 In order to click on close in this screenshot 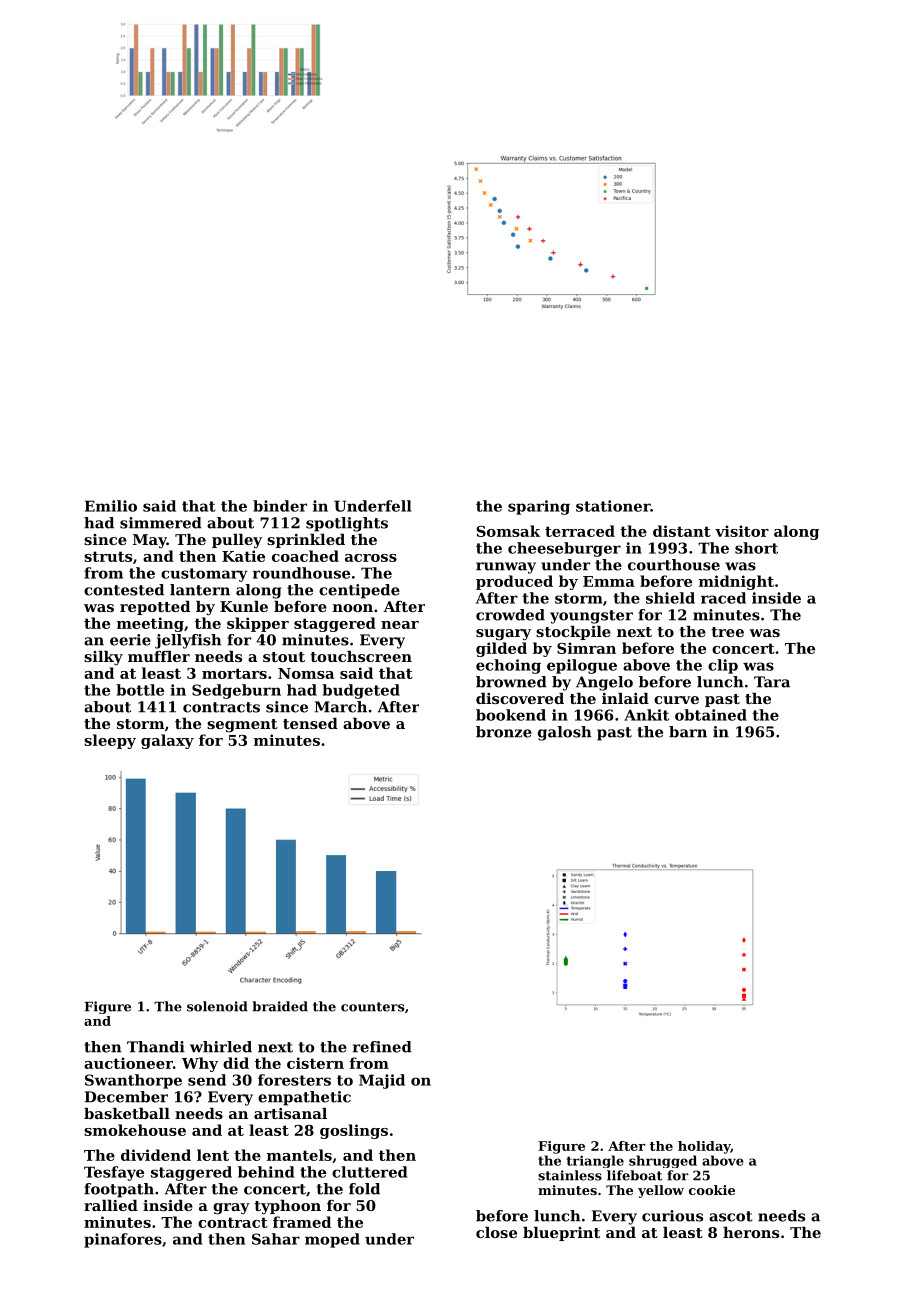, I will do `click(496, 1232)`.
